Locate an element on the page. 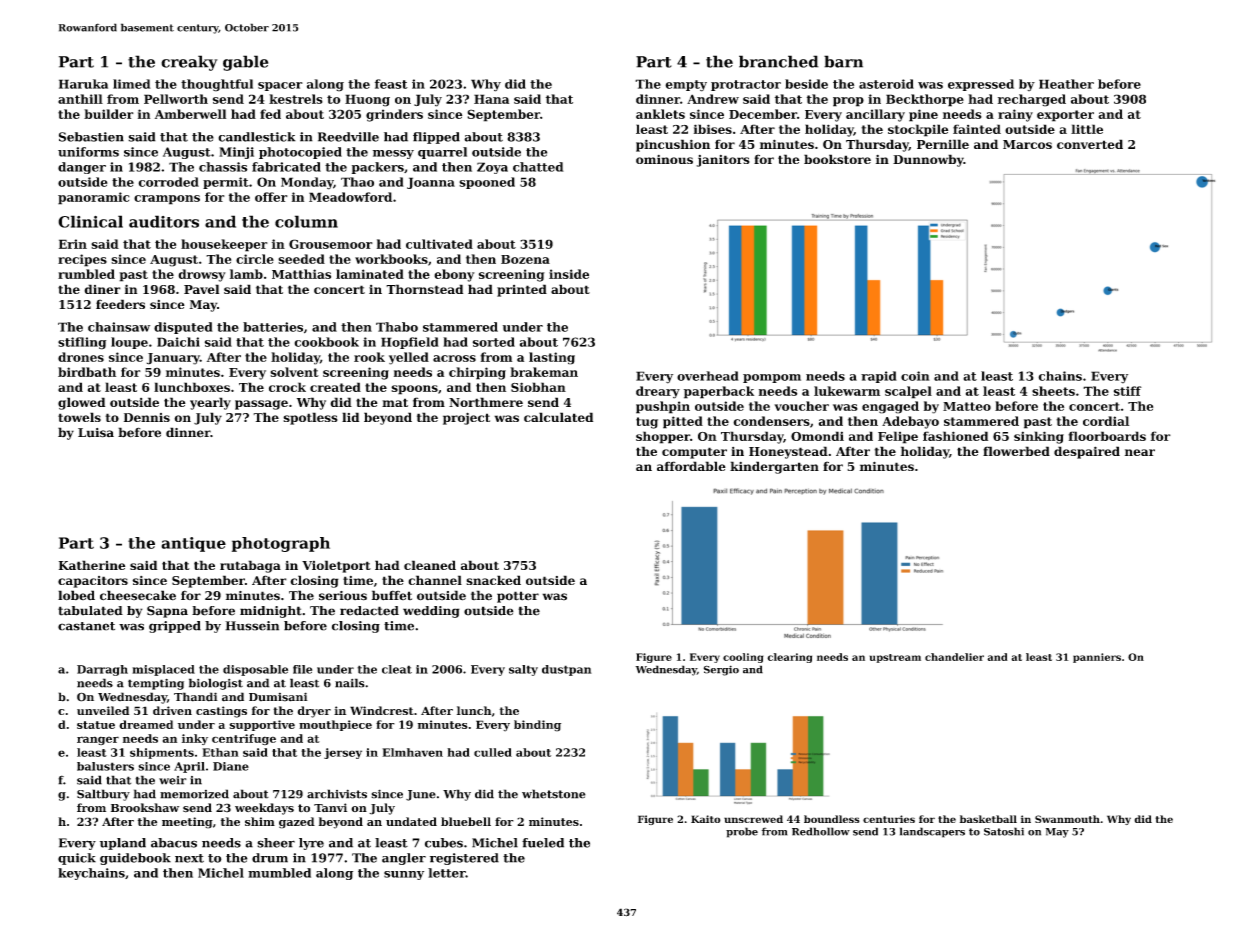  Dunnowby is located at coordinates (928, 160).
